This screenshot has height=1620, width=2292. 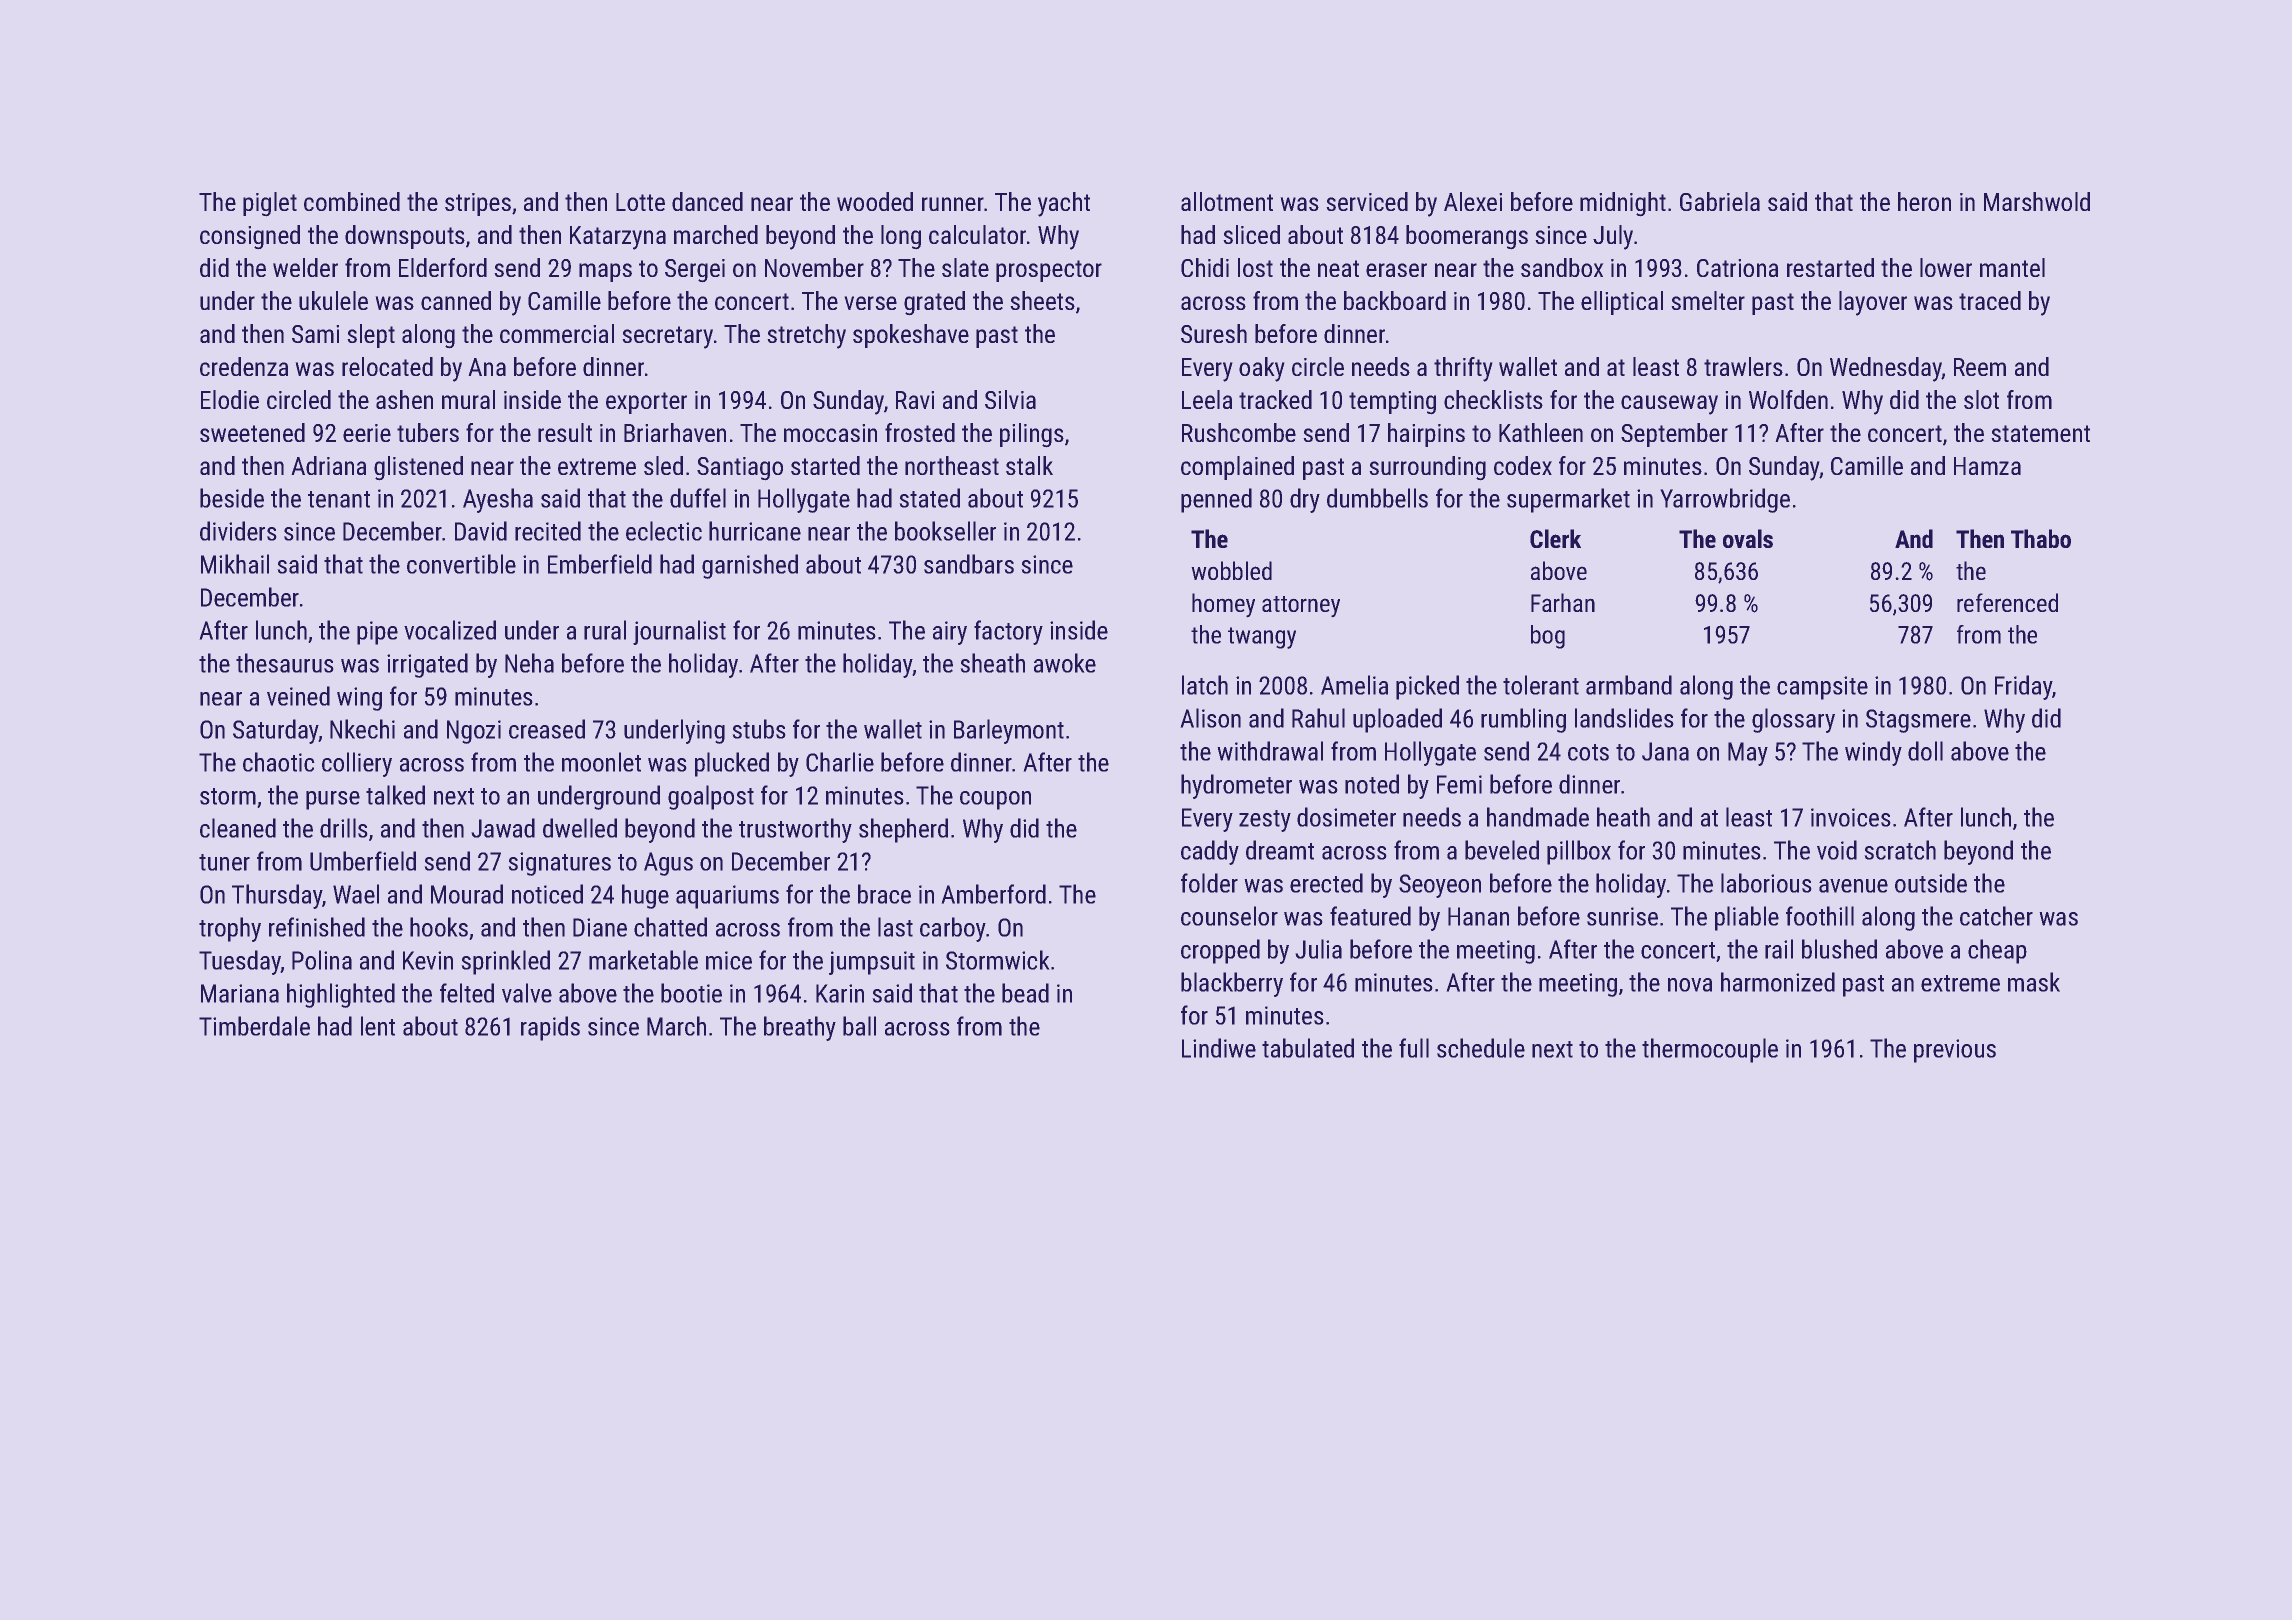 What do you see at coordinates (1955, 1051) in the screenshot?
I see `previous` at bounding box center [1955, 1051].
